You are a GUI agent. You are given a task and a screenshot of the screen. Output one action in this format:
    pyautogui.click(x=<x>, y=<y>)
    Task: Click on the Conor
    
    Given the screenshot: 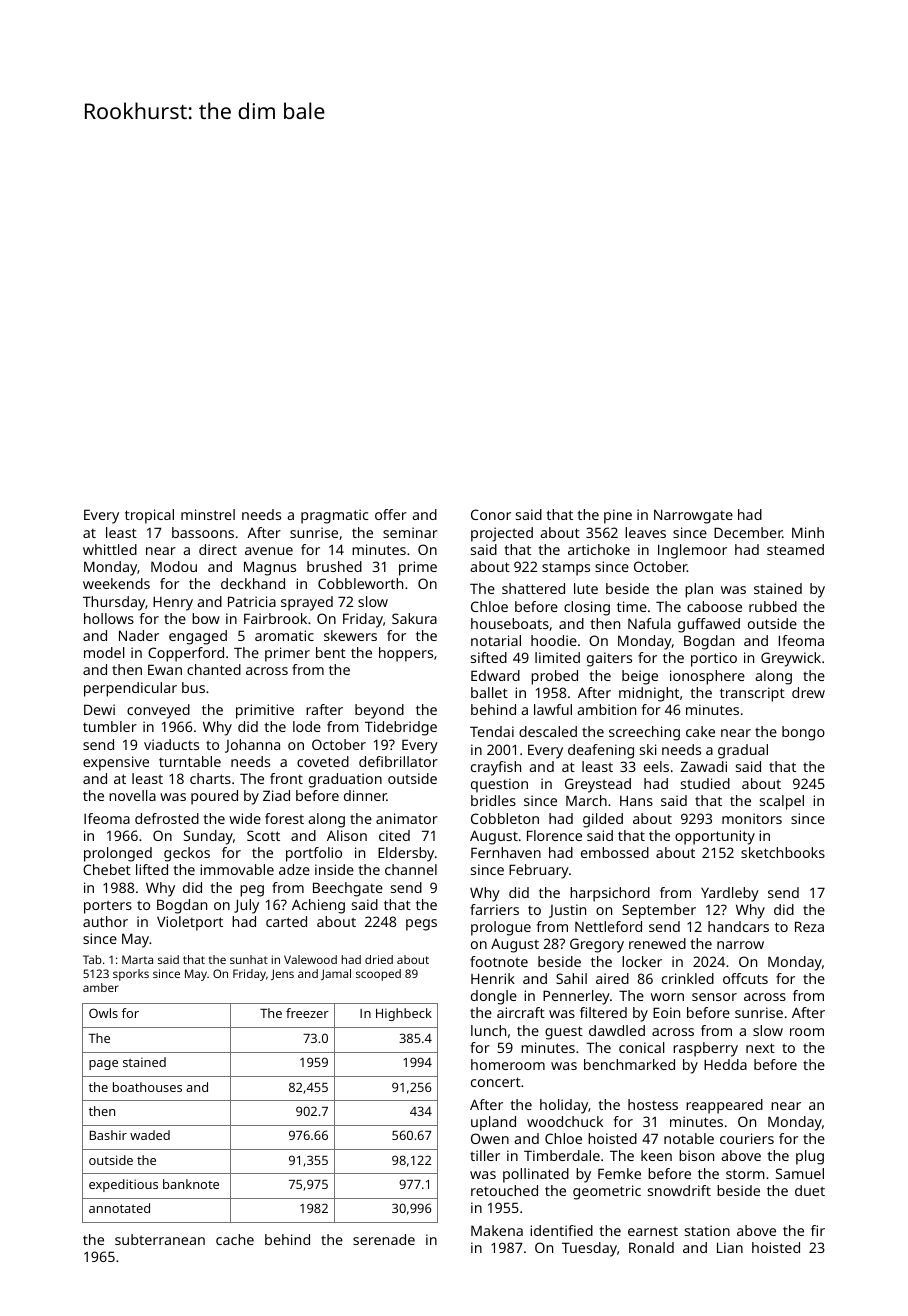 What is the action you would take?
    pyautogui.click(x=491, y=514)
